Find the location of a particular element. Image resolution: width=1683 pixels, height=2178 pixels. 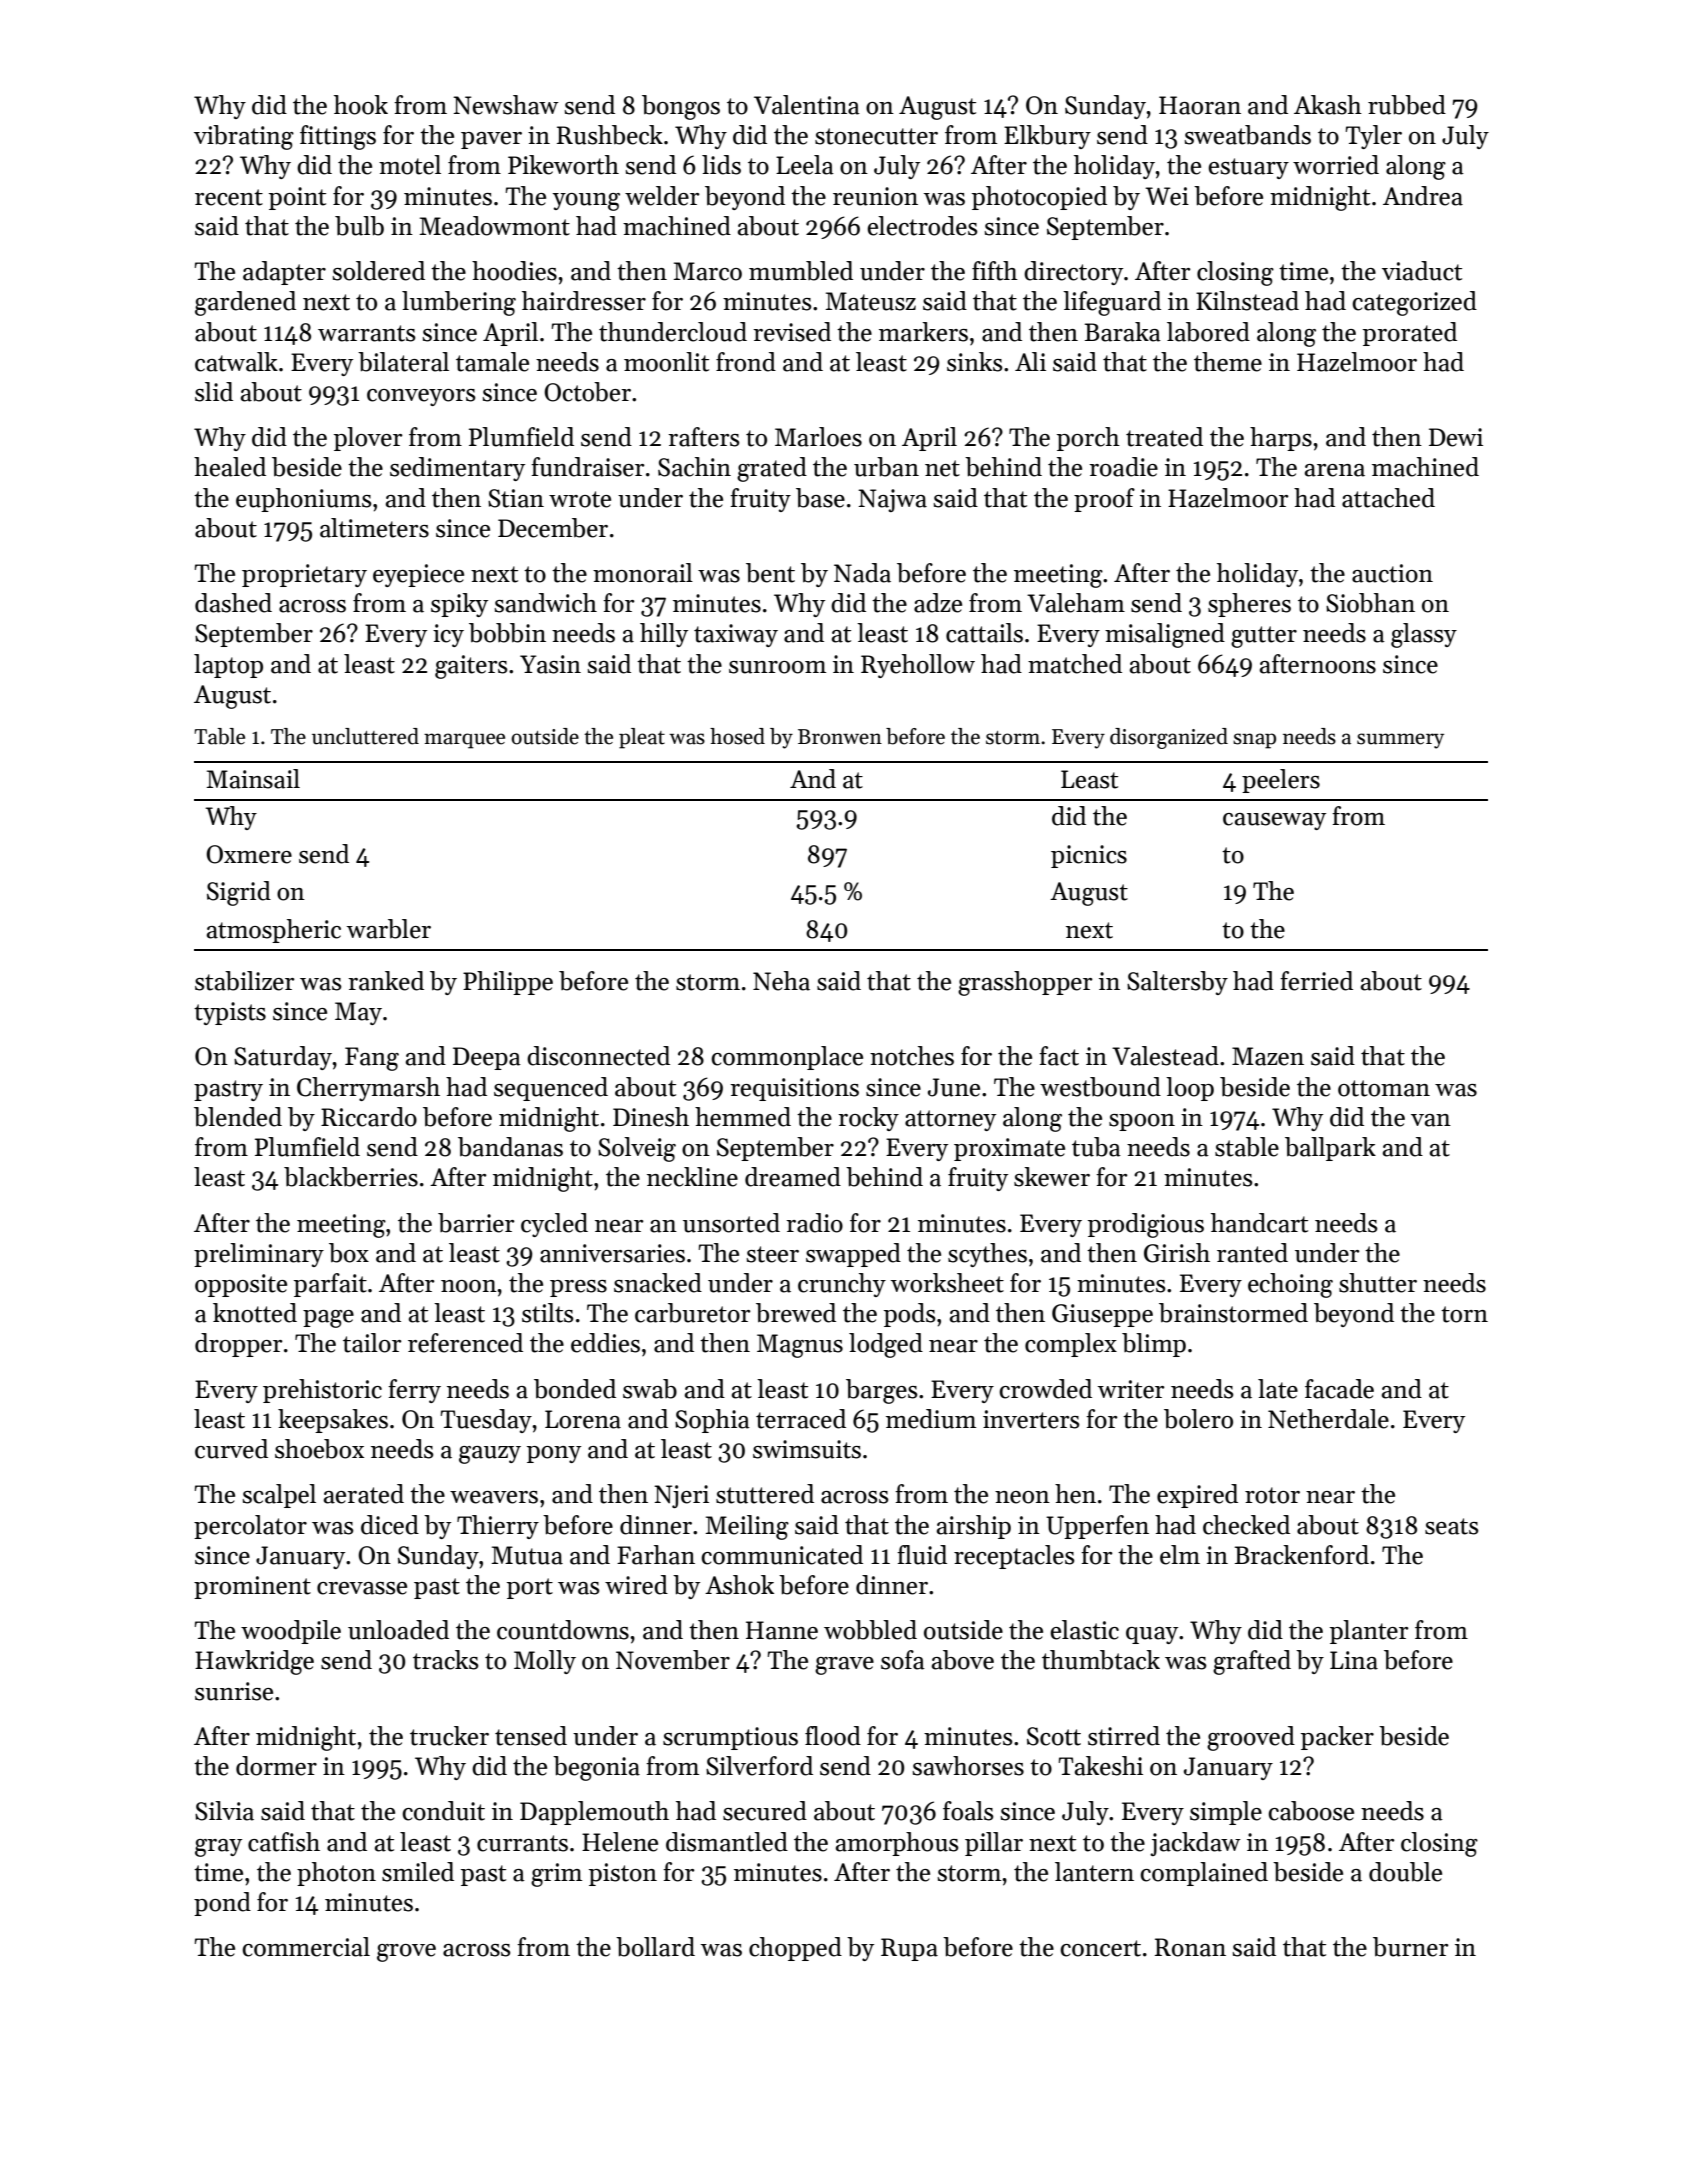

seats is located at coordinates (1452, 1526).
